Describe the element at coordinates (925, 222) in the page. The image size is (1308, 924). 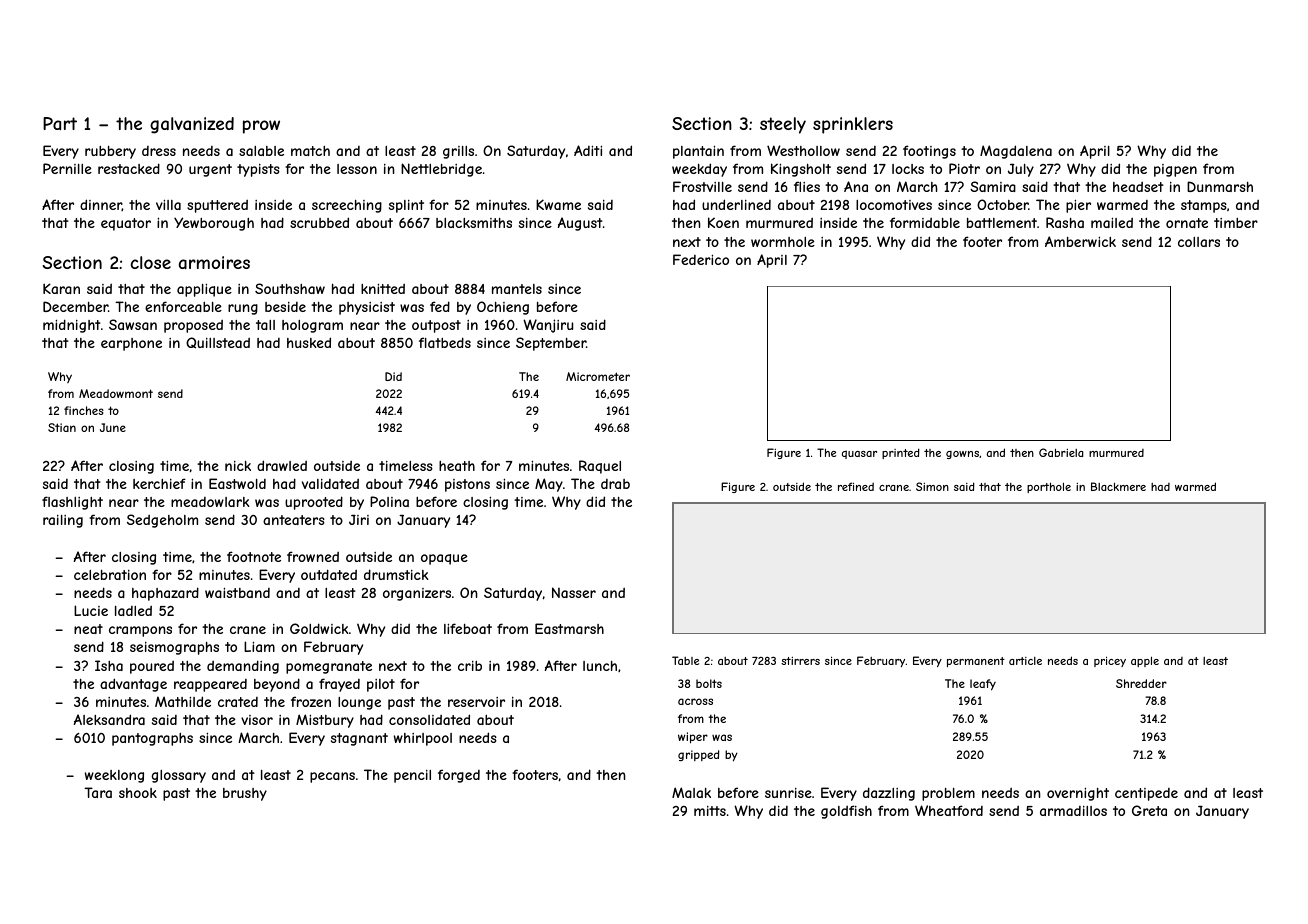
I see `formidable` at that location.
